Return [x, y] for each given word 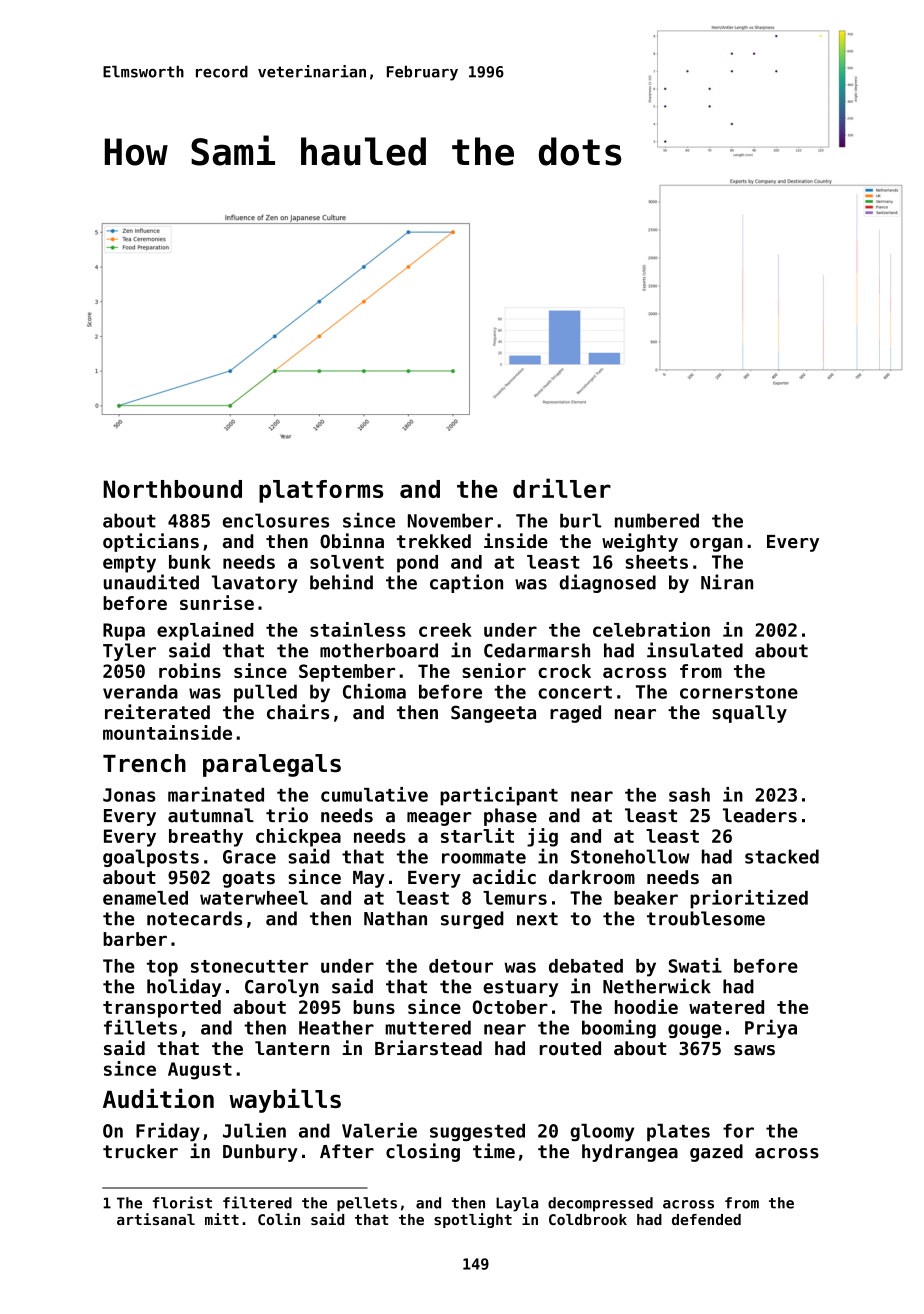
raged [575, 714]
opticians [151, 542]
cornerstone [739, 692]
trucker [140, 1151]
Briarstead [428, 1048]
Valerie [379, 1130]
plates [678, 1133]
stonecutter [249, 966]
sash [689, 795]
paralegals [272, 765]
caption [466, 583]
